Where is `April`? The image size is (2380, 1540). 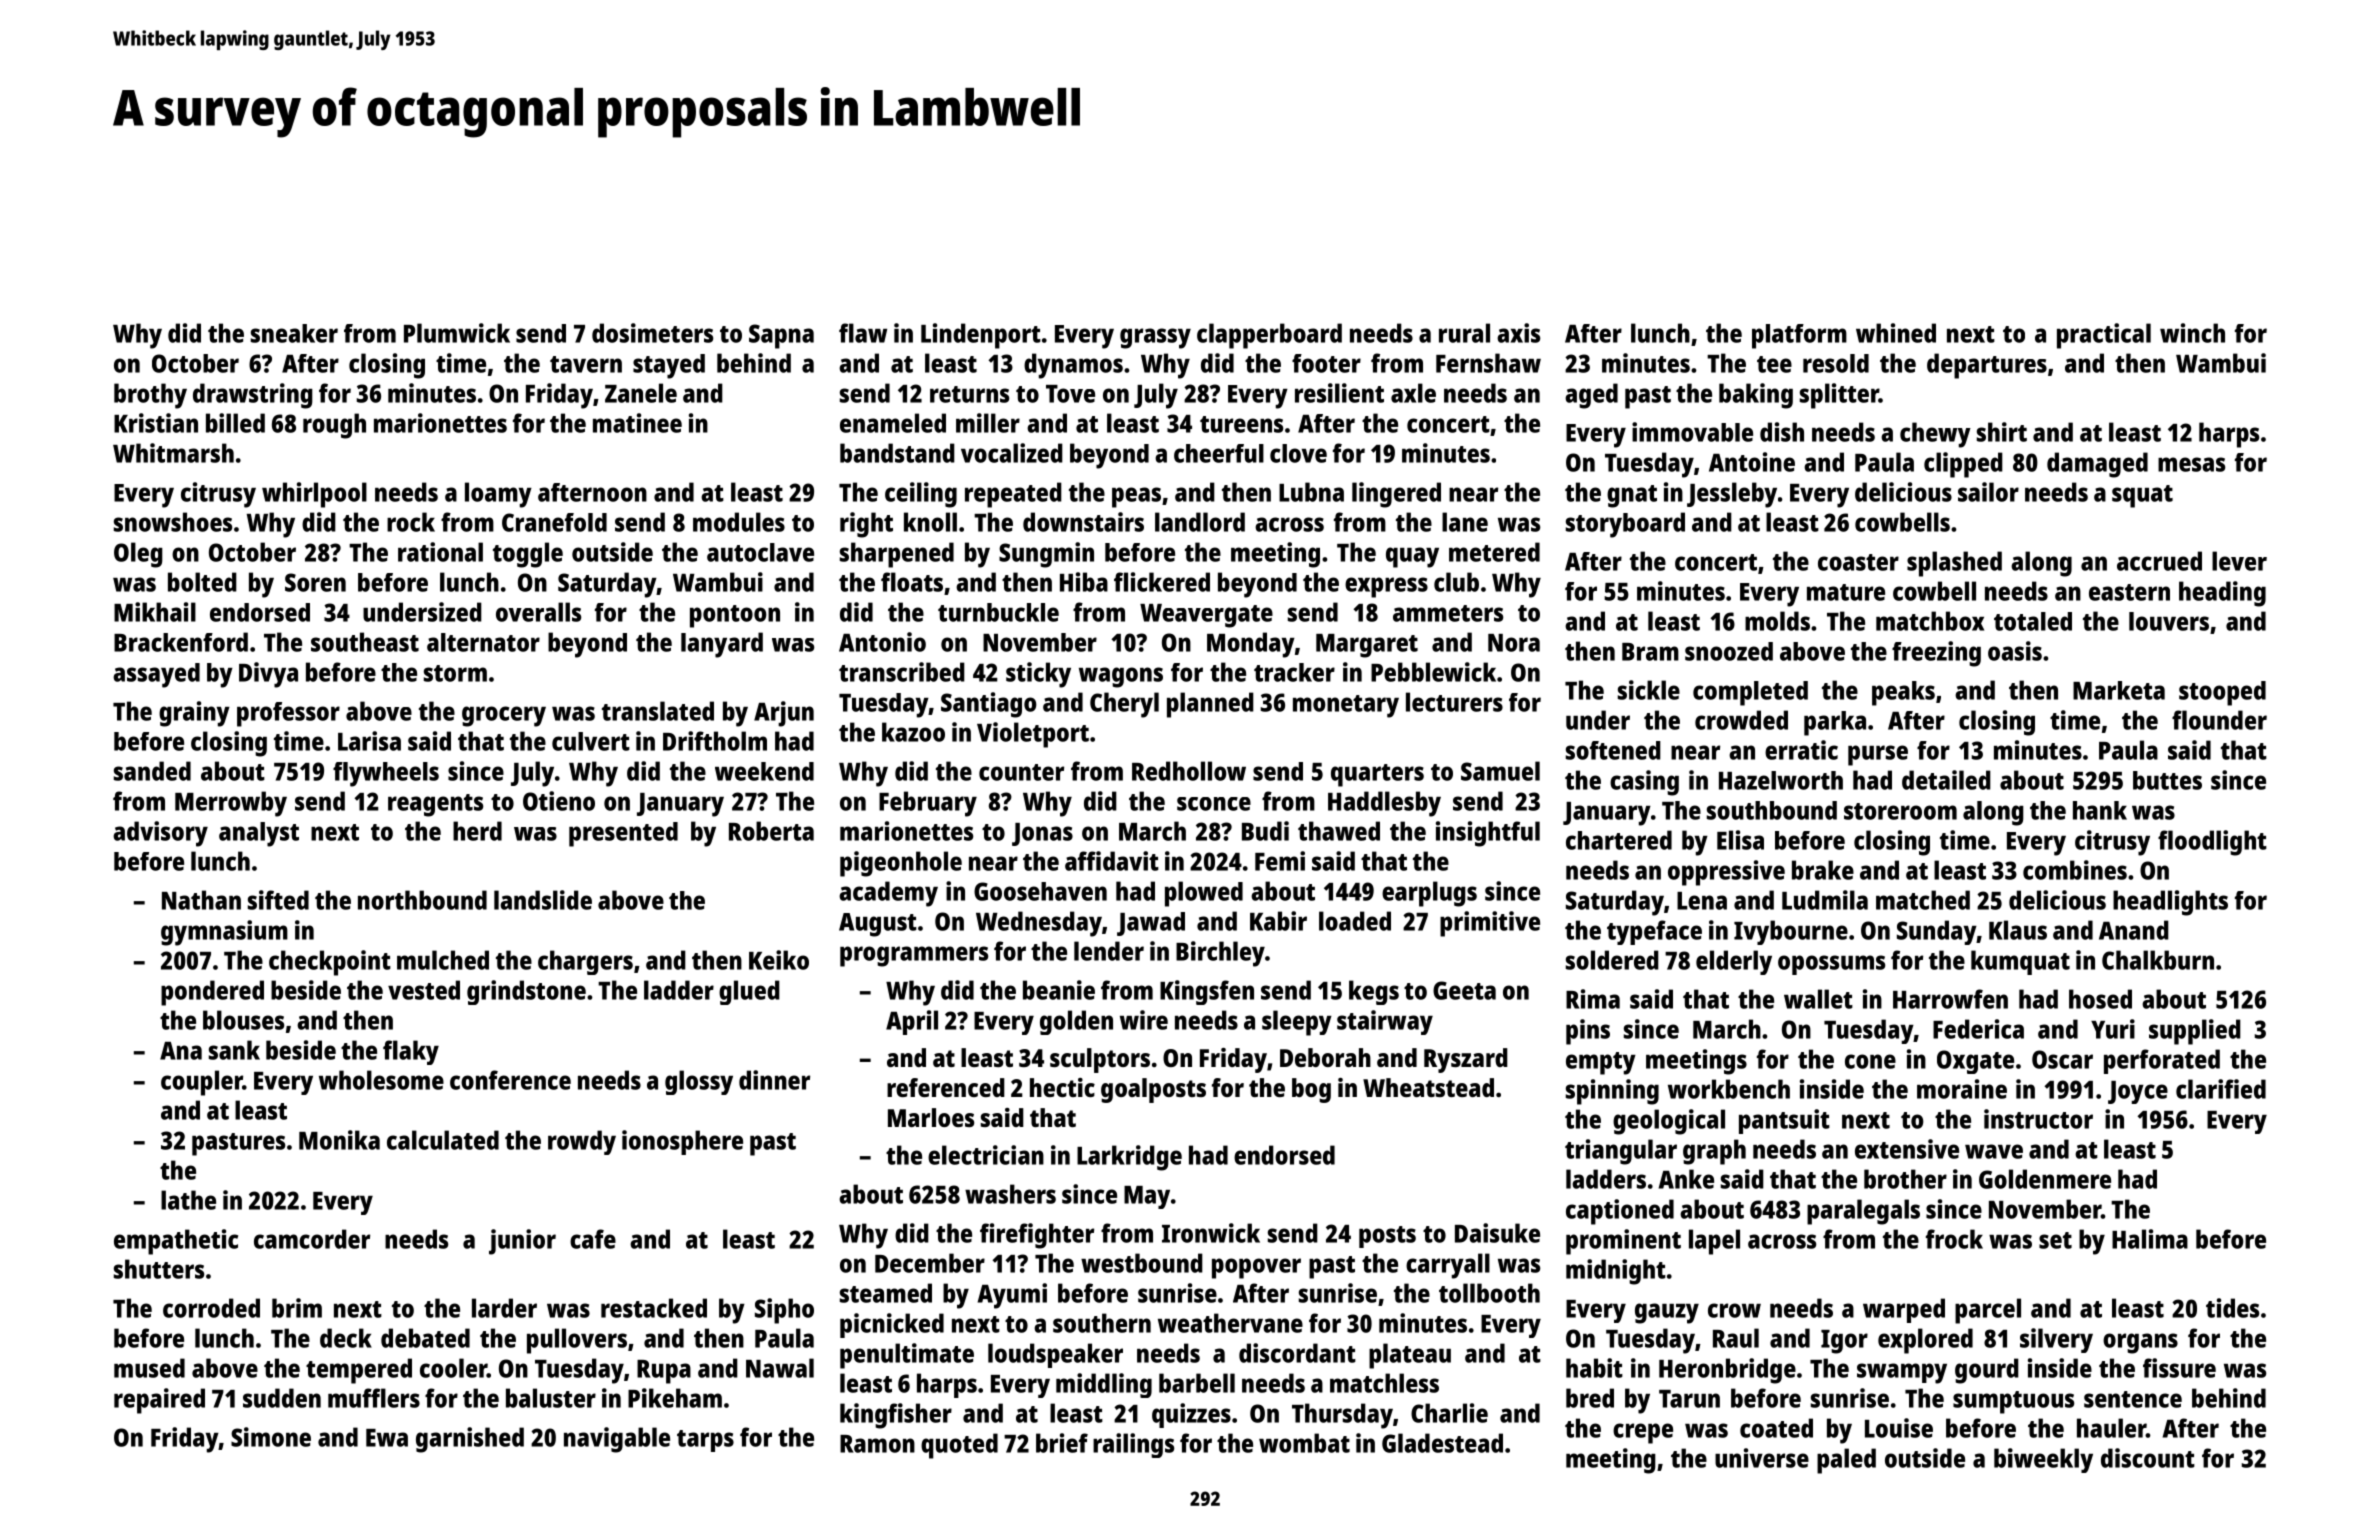 April is located at coordinates (912, 1022).
